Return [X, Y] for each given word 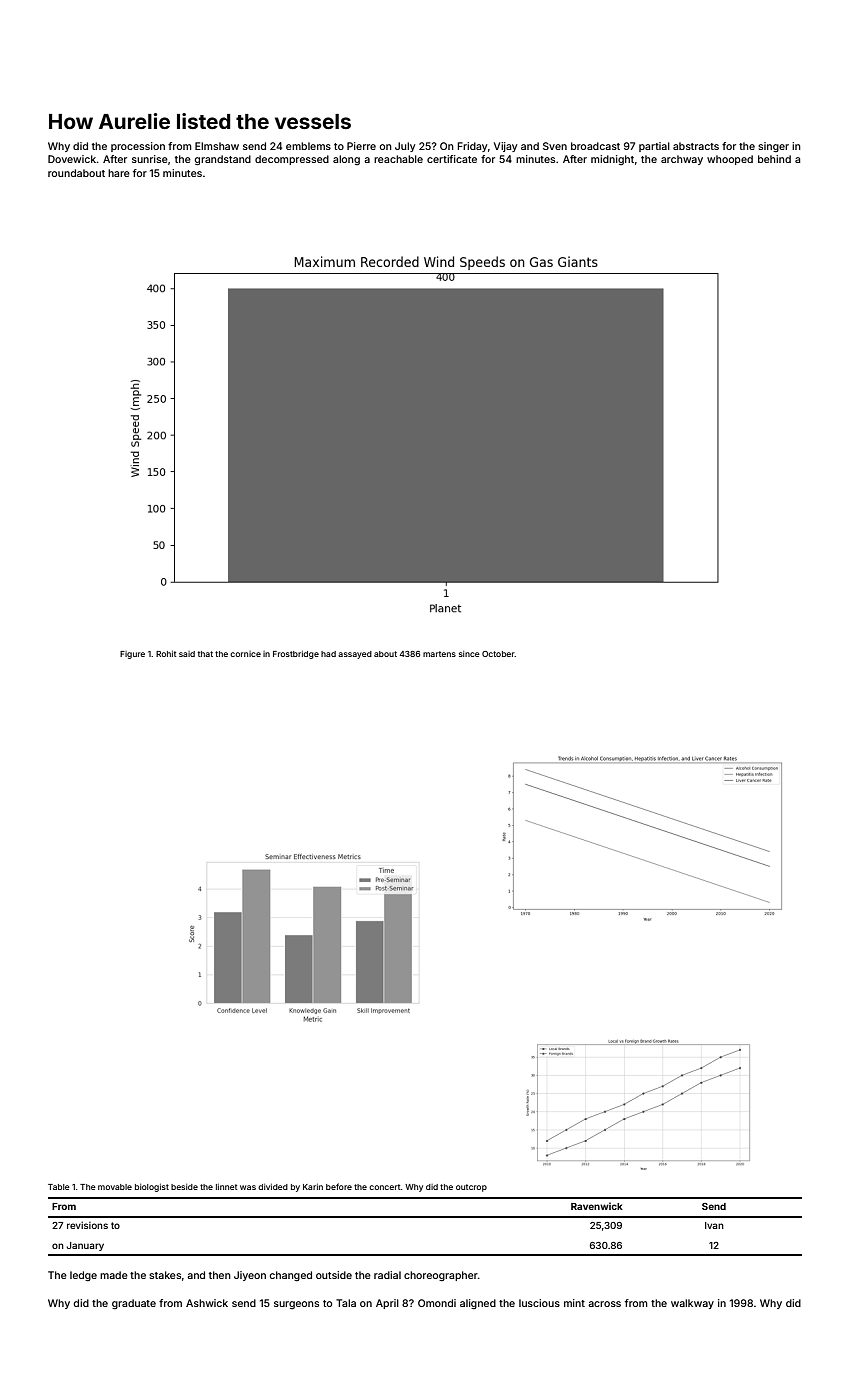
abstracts [696, 146]
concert [385, 1187]
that [205, 654]
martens [439, 654]
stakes [165, 1275]
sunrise [150, 159]
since [469, 654]
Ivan [714, 1225]
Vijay [505, 147]
